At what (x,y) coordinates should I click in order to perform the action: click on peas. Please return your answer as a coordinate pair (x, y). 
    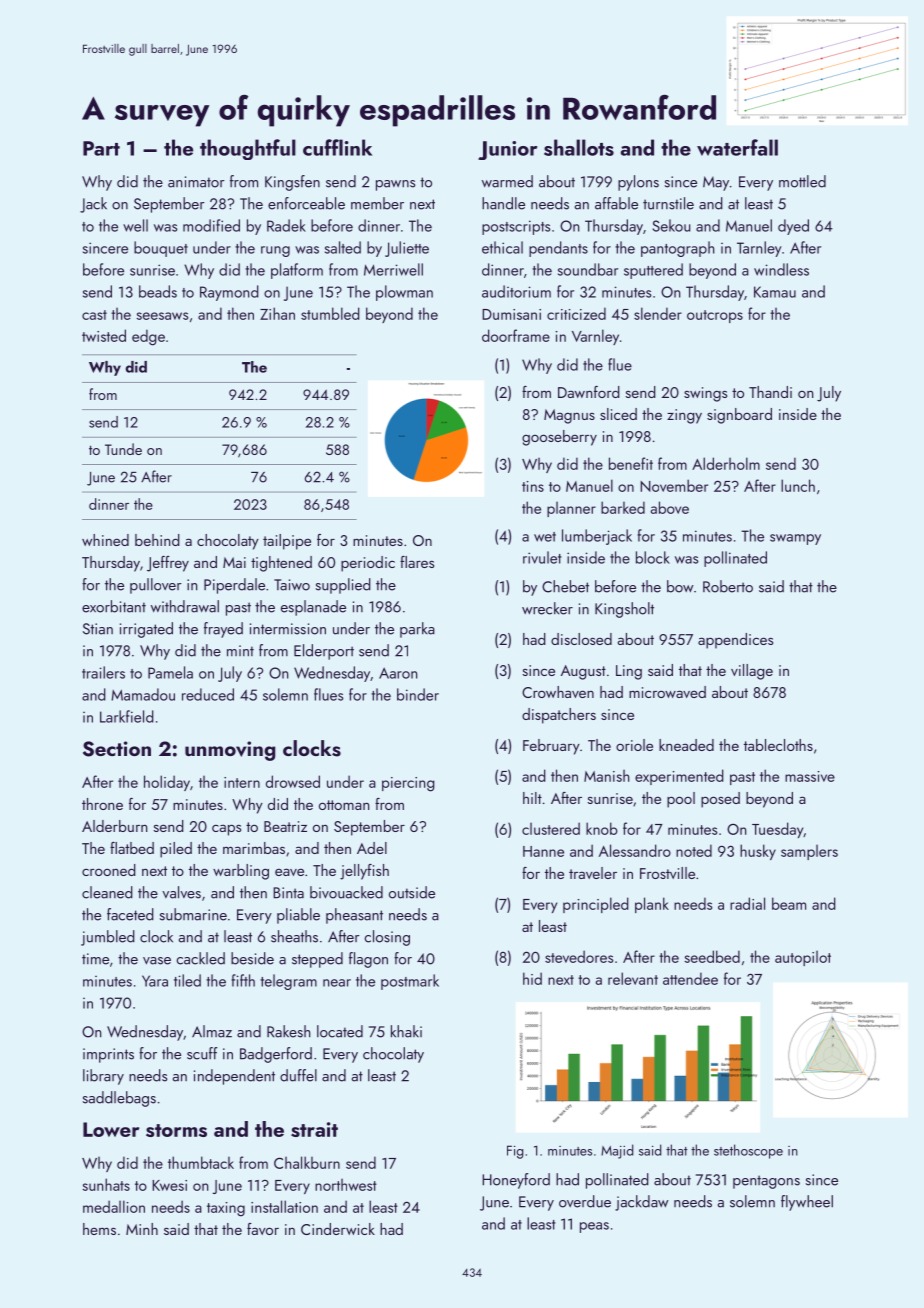
    Looking at the image, I should click on (594, 1227).
